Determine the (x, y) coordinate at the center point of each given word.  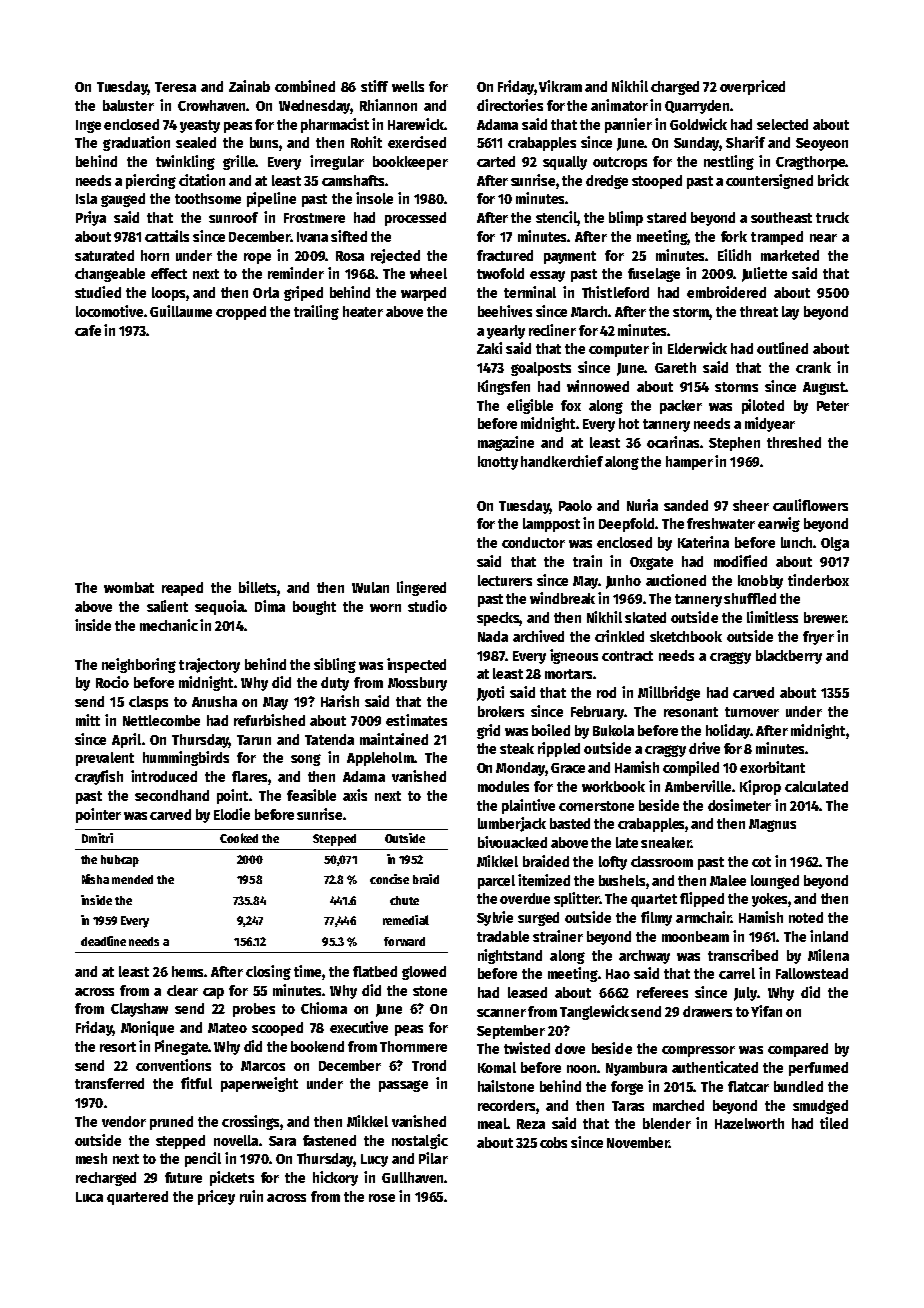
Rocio (112, 682)
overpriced (752, 87)
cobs (553, 1142)
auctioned (676, 580)
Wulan (370, 587)
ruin (251, 1196)
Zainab (249, 86)
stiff (374, 86)
